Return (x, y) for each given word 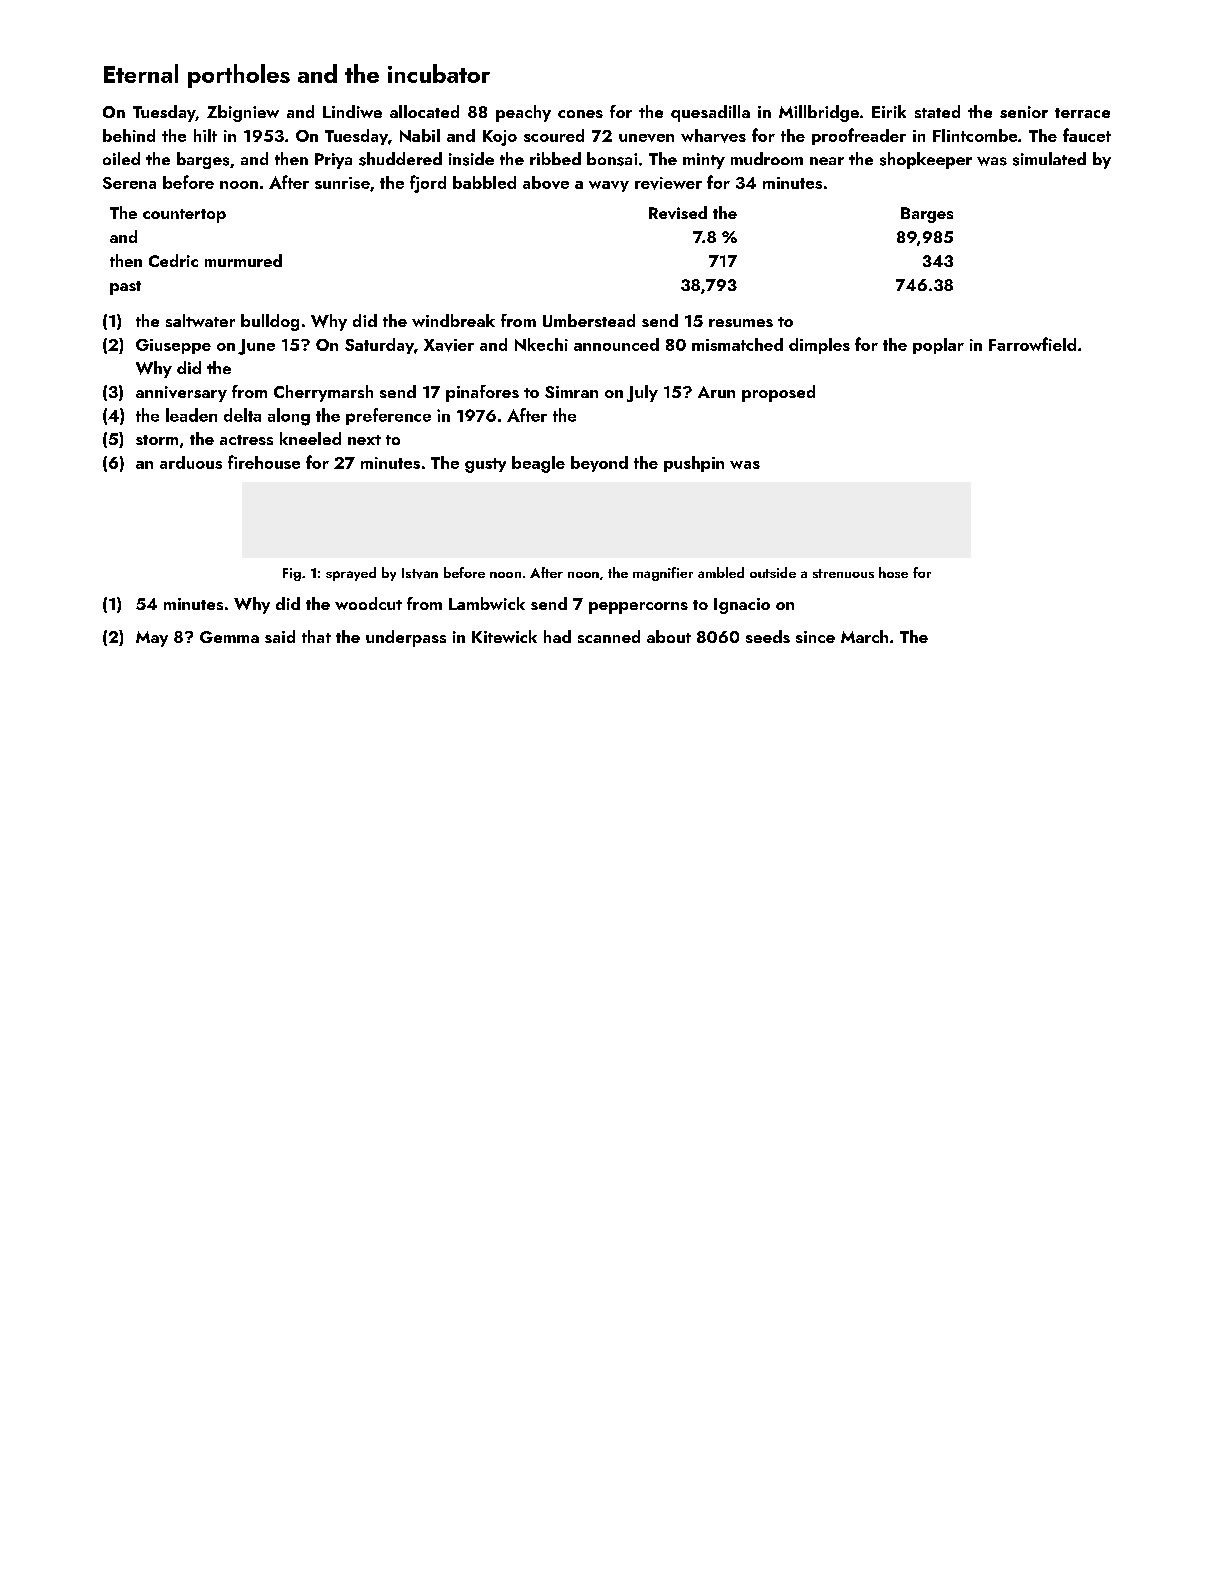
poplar (938, 346)
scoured (554, 135)
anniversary (181, 394)
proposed (778, 393)
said (280, 636)
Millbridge (819, 113)
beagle (538, 464)
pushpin (694, 464)
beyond (599, 464)
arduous (191, 462)
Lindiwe (352, 111)
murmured (243, 260)
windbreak (453, 320)
